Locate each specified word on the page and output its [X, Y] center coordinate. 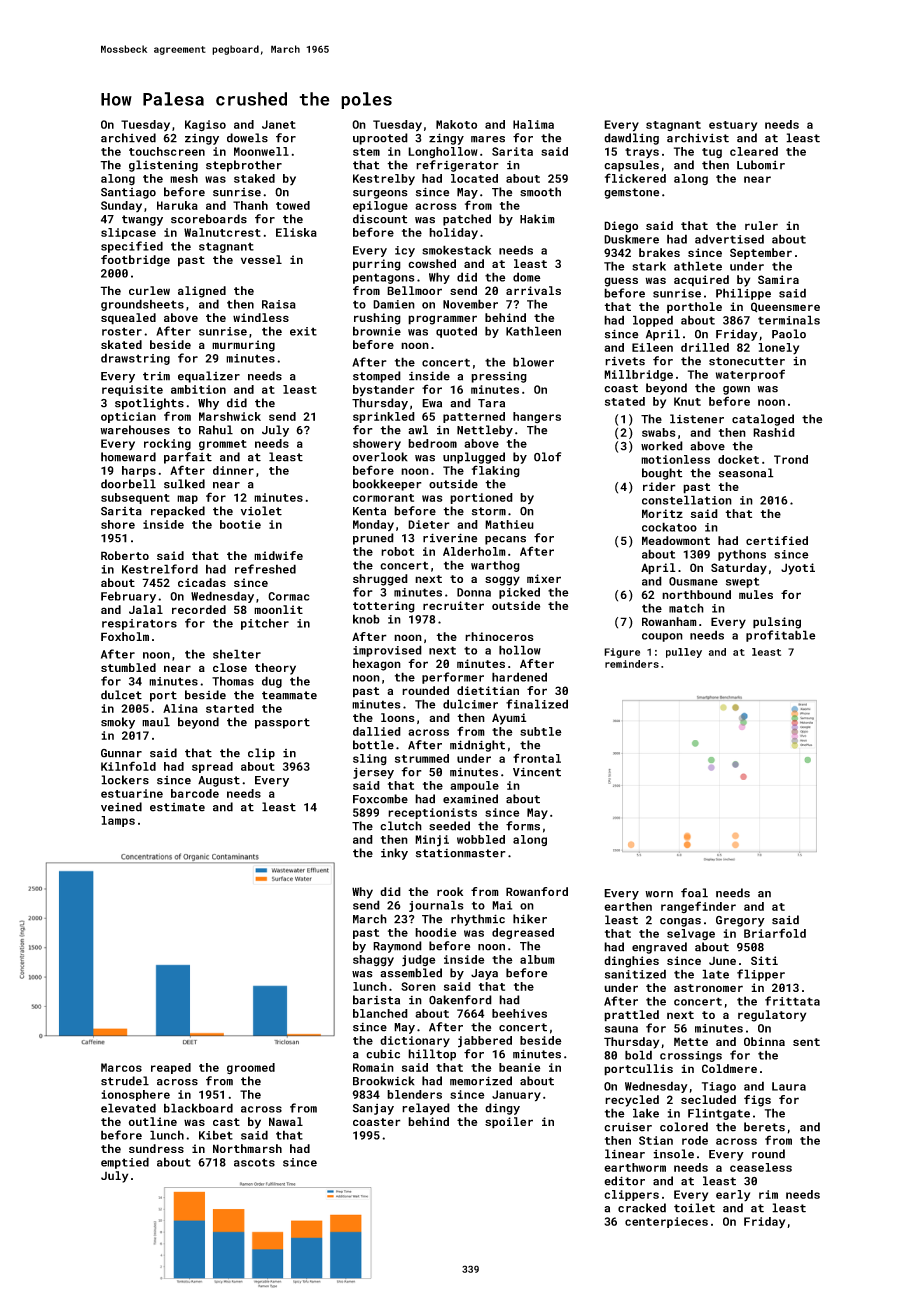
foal [694, 893]
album [537, 959]
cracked [642, 1208]
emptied [125, 1163]
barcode [195, 793]
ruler [761, 225]
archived [128, 138]
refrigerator [457, 166]
